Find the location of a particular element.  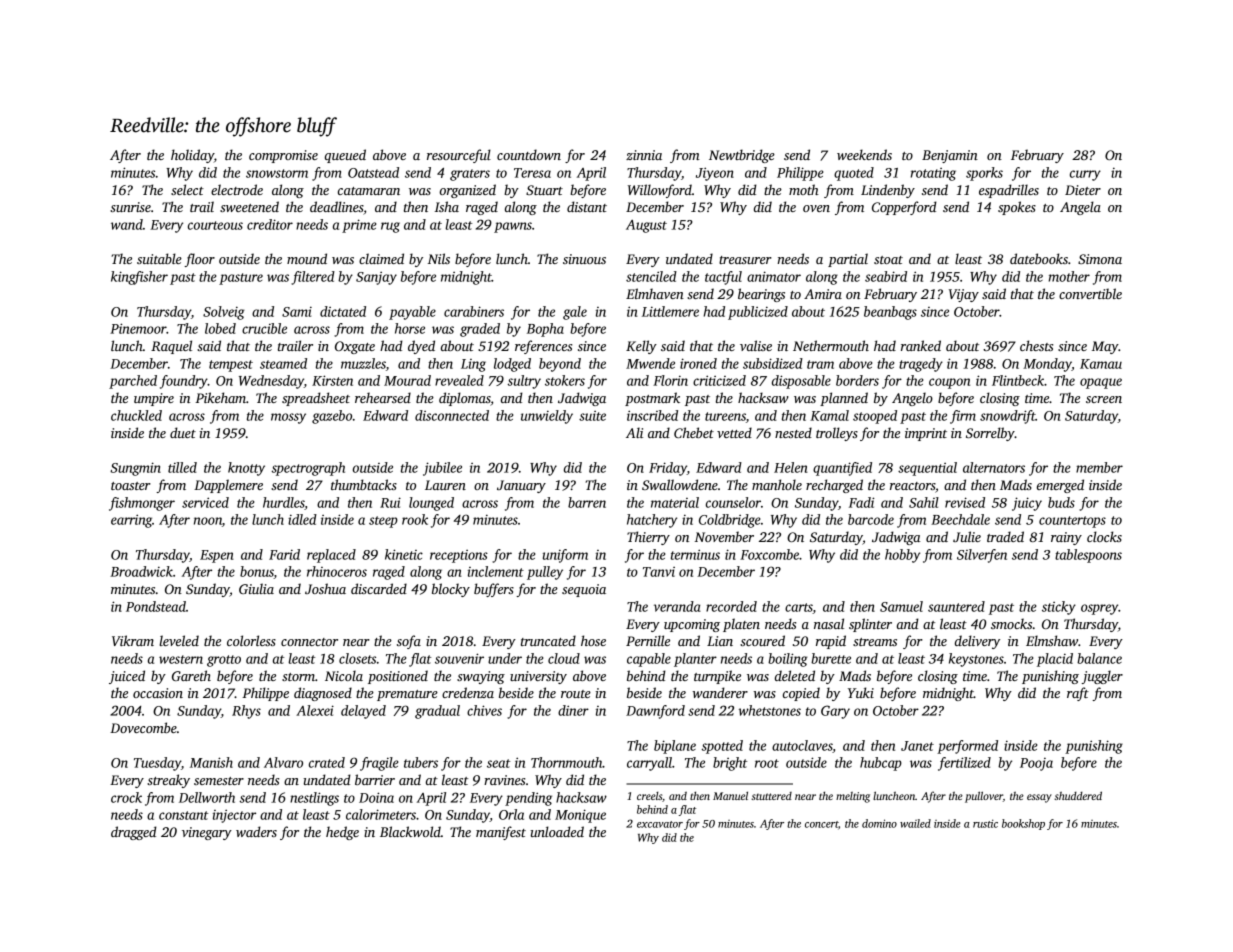

fishmonger is located at coordinates (142, 504).
